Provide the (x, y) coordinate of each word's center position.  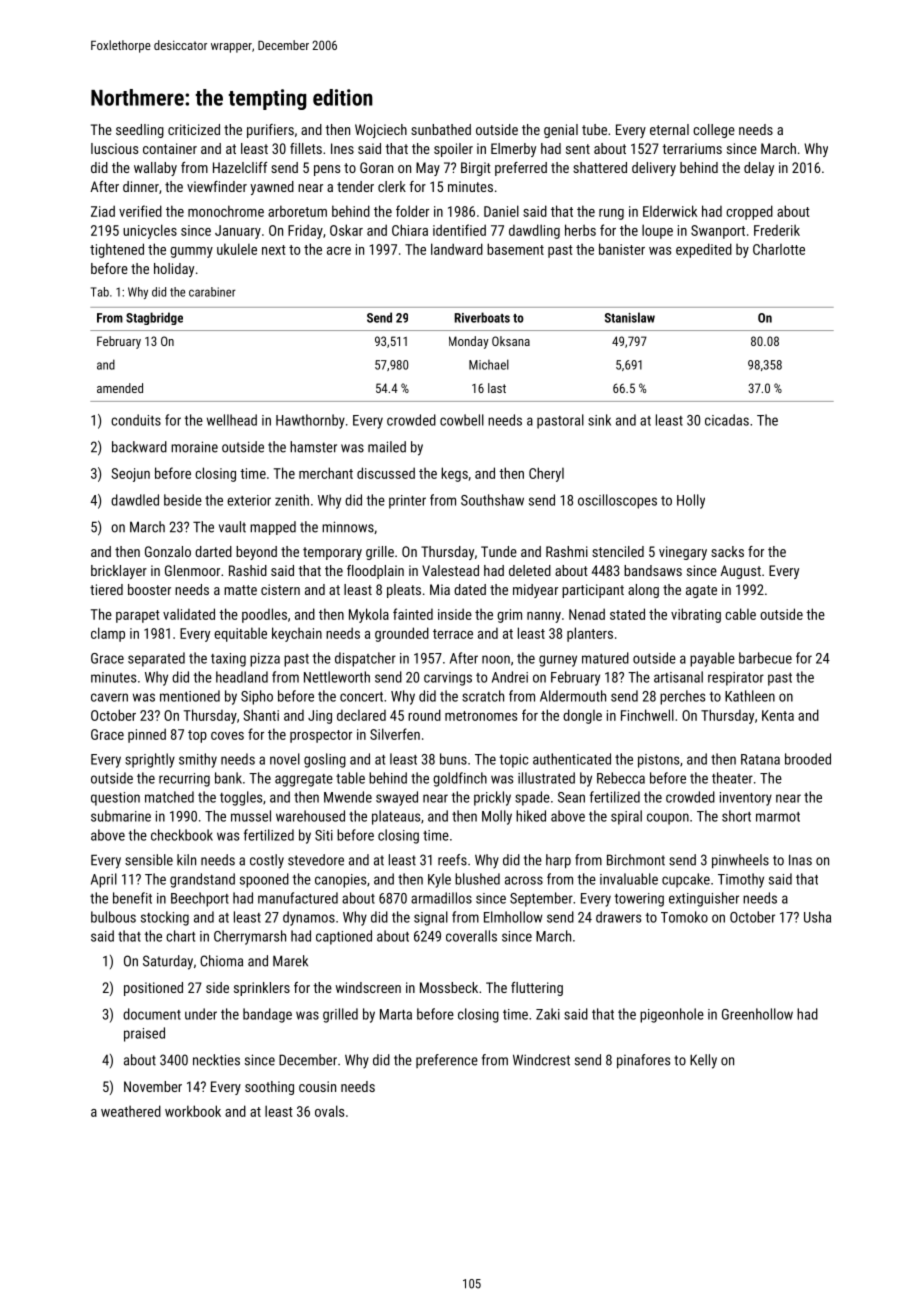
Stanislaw (630, 317)
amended (120, 388)
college (714, 131)
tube (594, 129)
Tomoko (684, 917)
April (104, 880)
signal (431, 918)
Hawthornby (310, 421)
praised (144, 1034)
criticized (194, 129)
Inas (800, 860)
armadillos (441, 898)
